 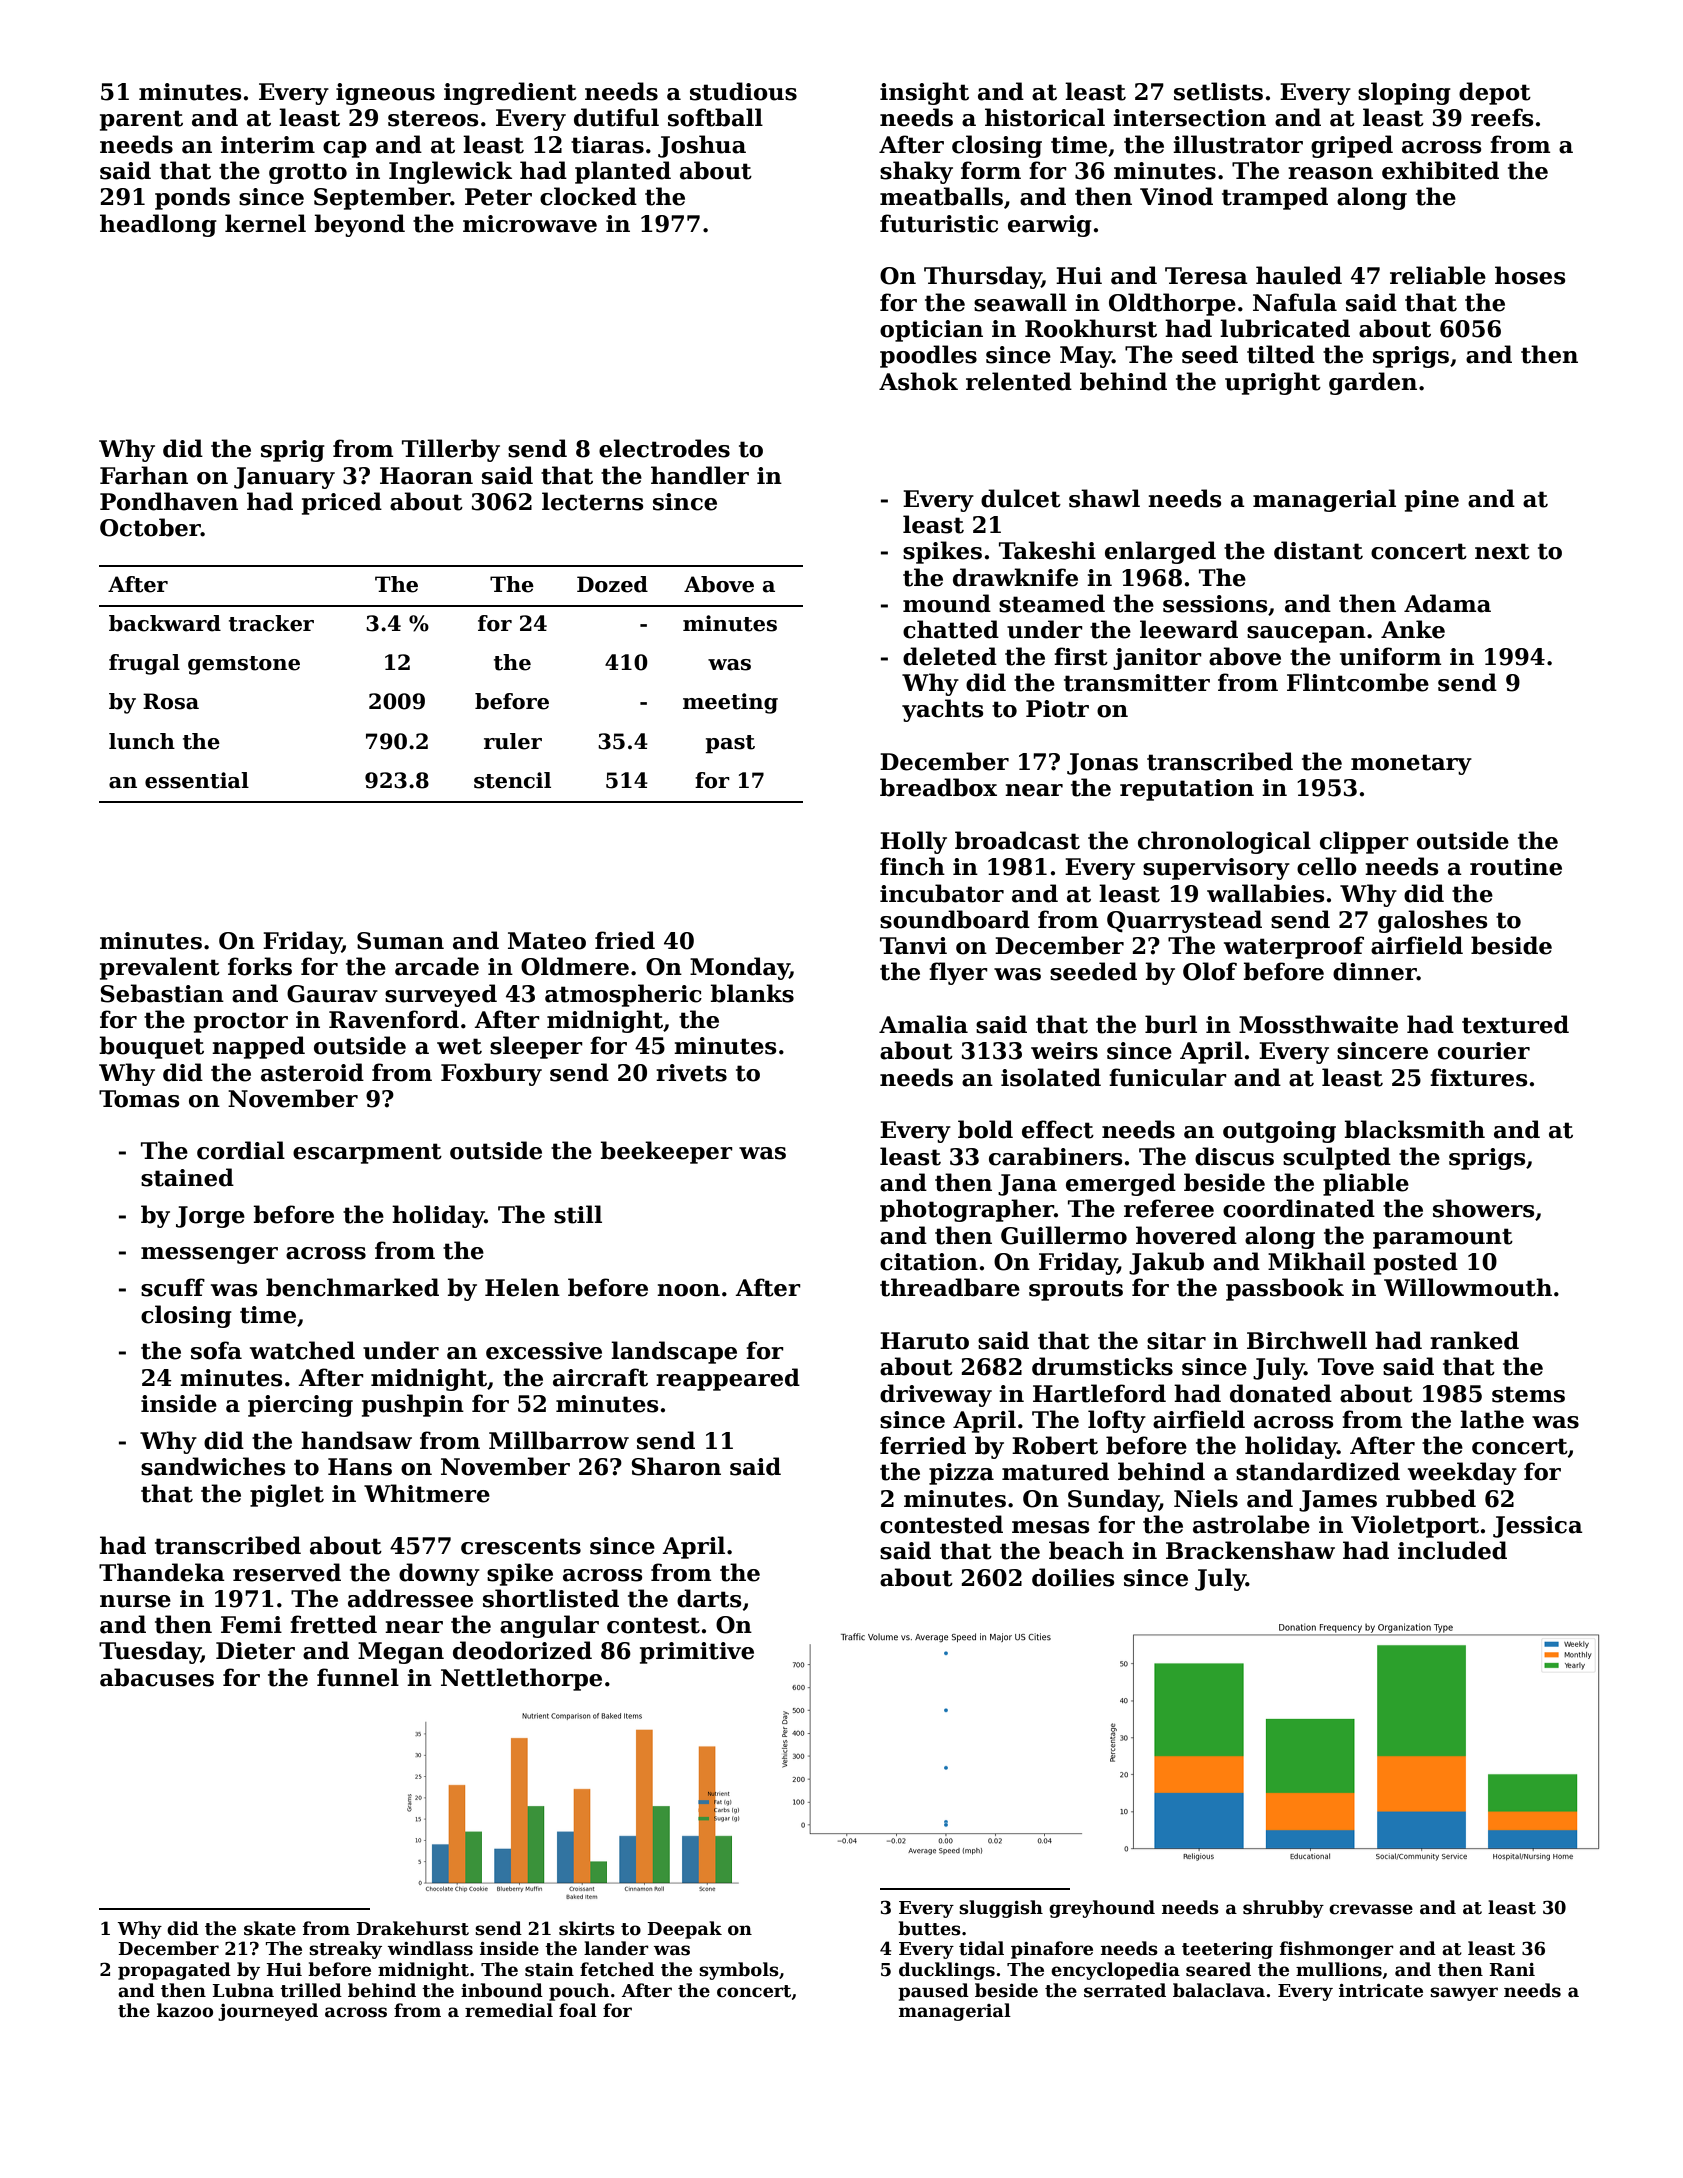 What do you see at coordinates (929, 1928) in the screenshot?
I see `buttes` at bounding box center [929, 1928].
